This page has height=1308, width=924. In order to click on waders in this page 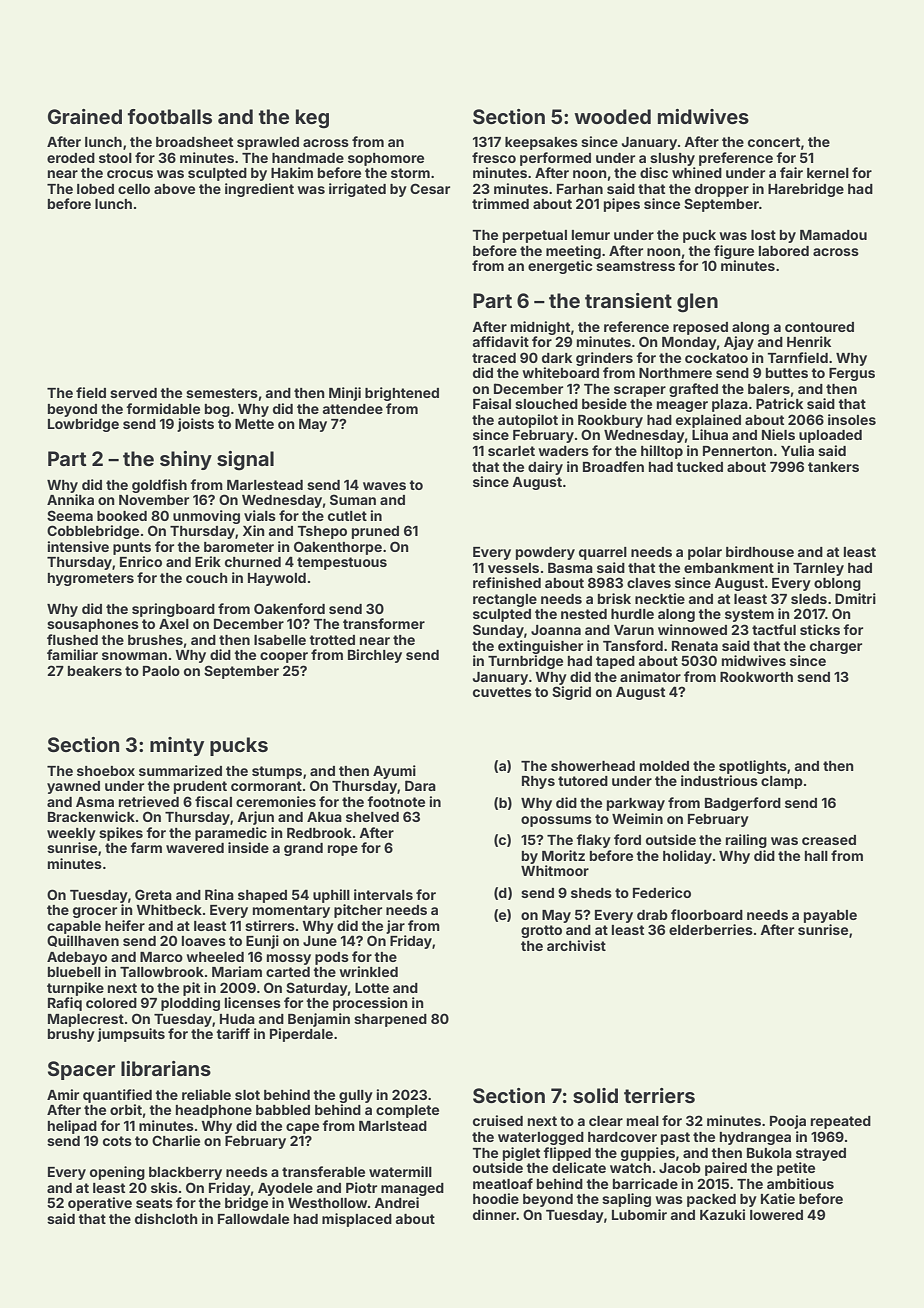, I will do `click(563, 451)`.
